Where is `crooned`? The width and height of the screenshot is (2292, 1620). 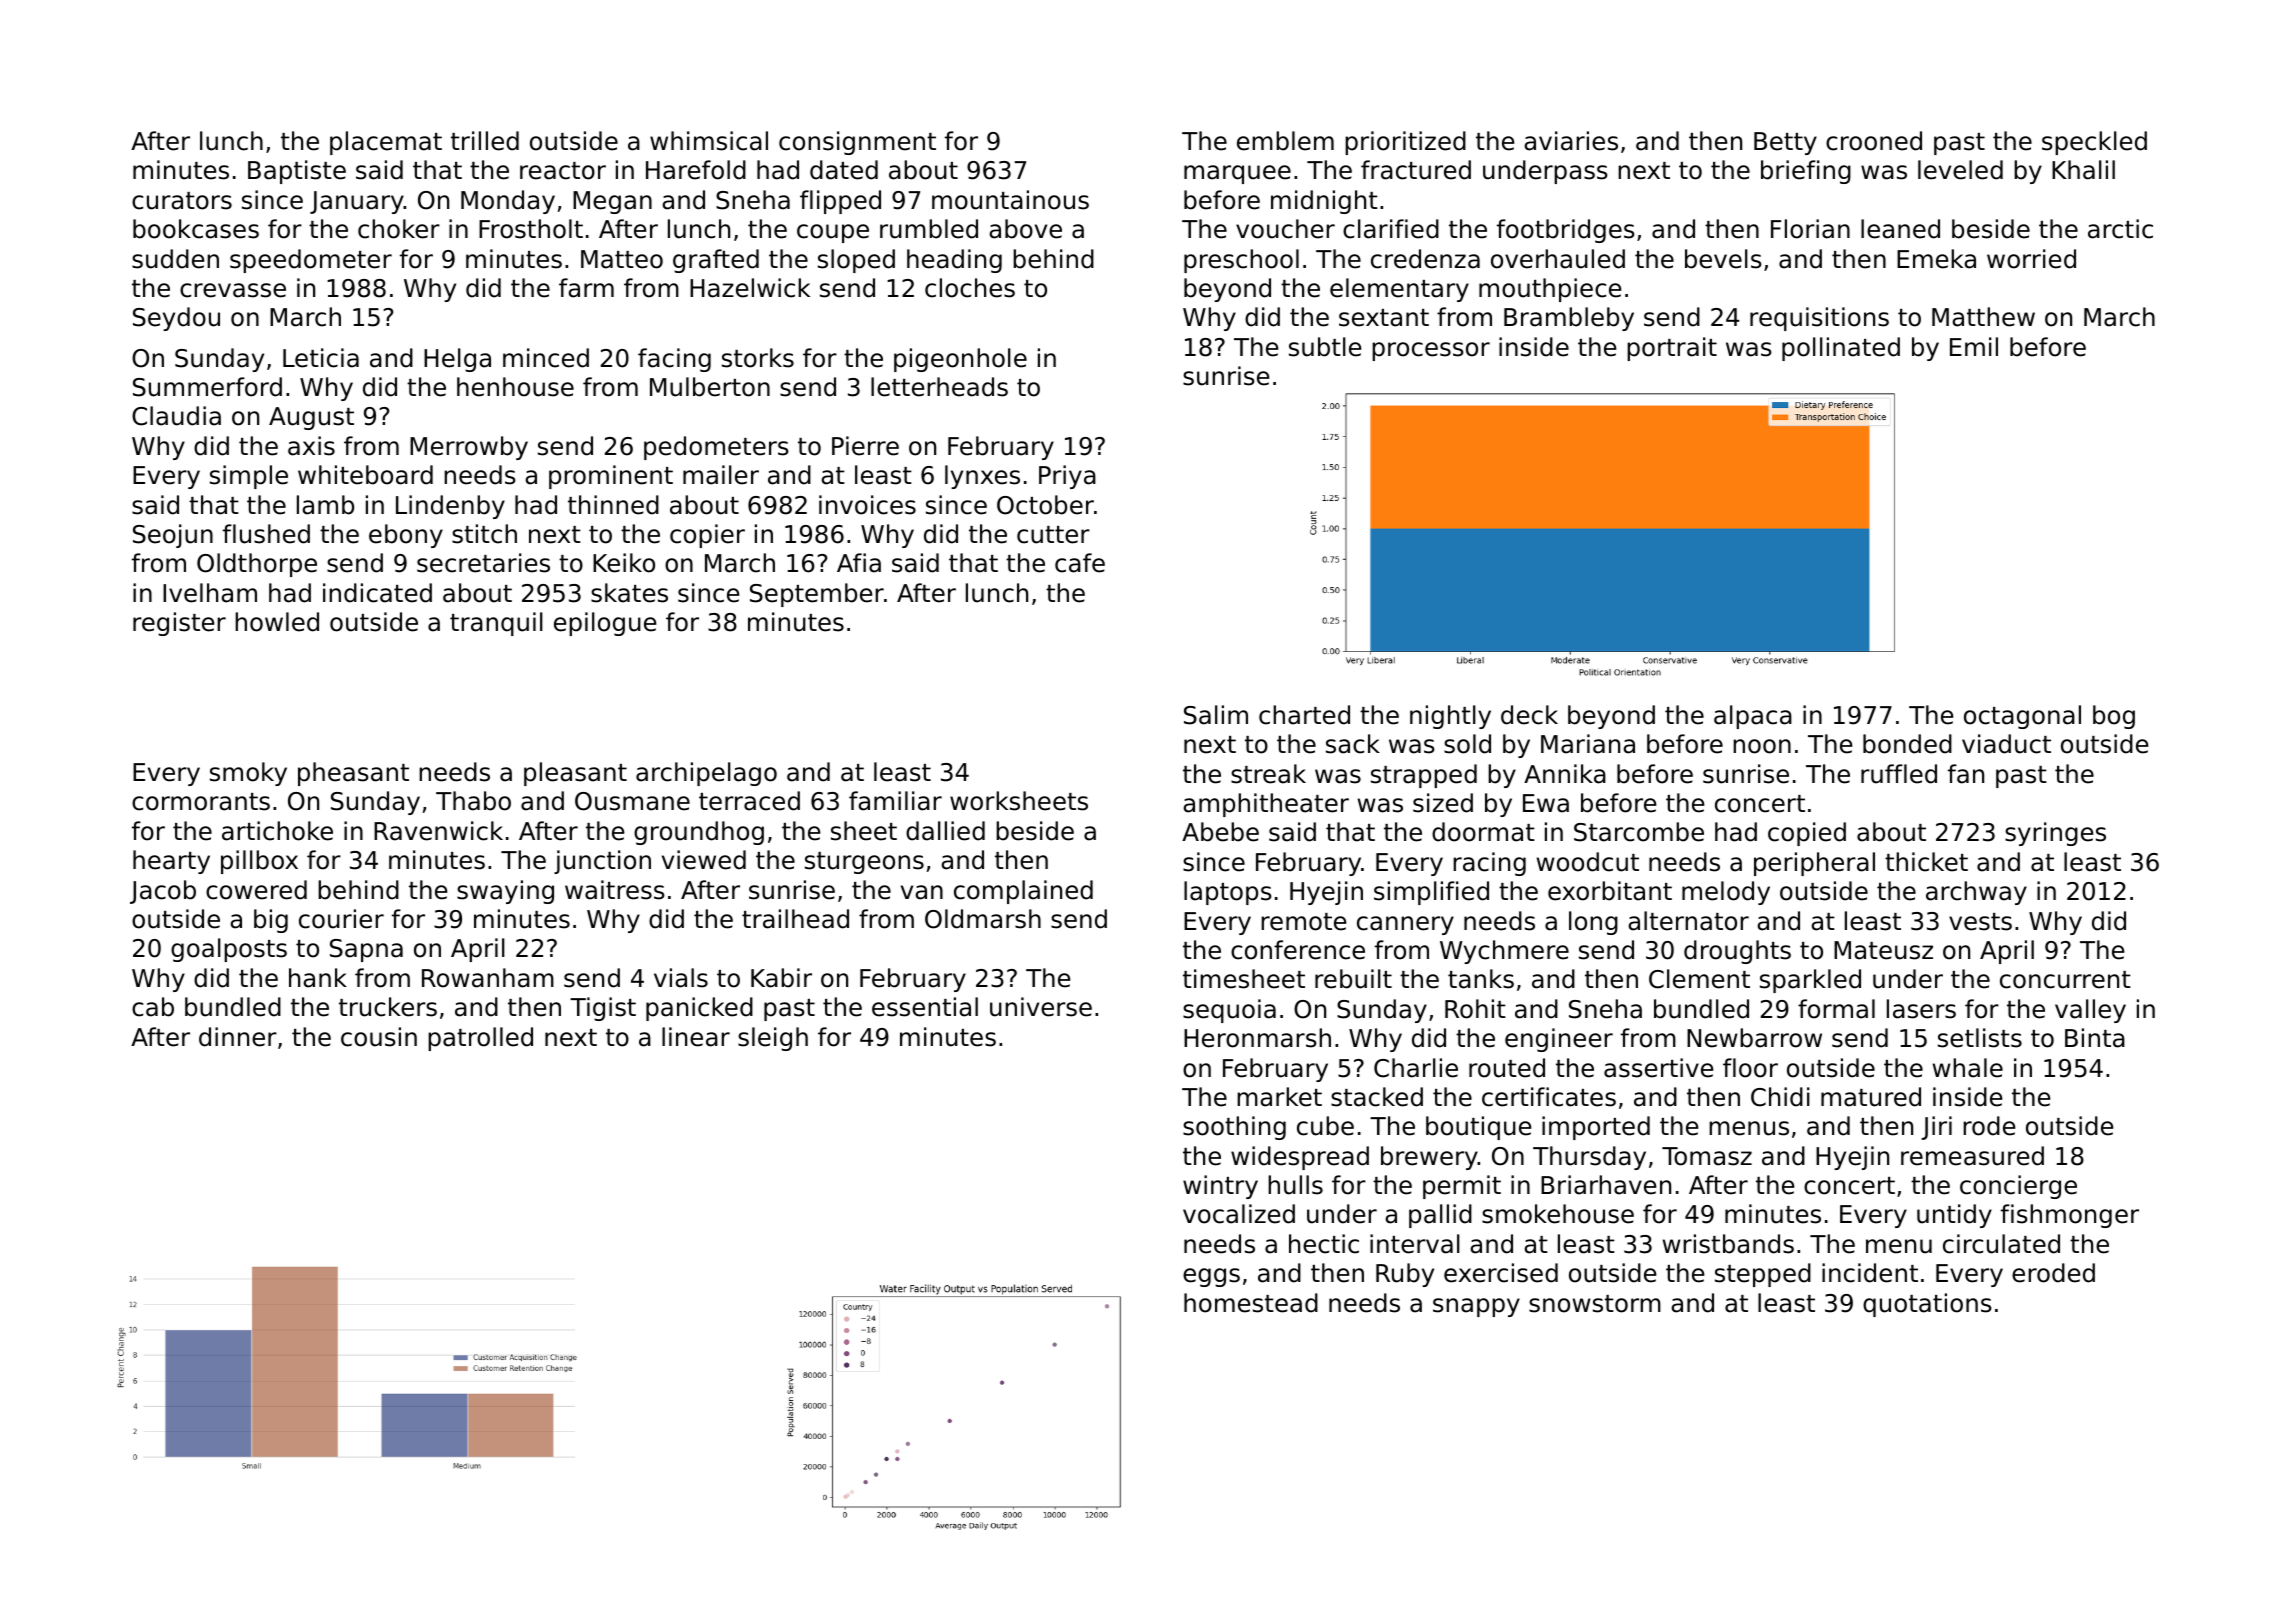
crooned is located at coordinates (1874, 141).
